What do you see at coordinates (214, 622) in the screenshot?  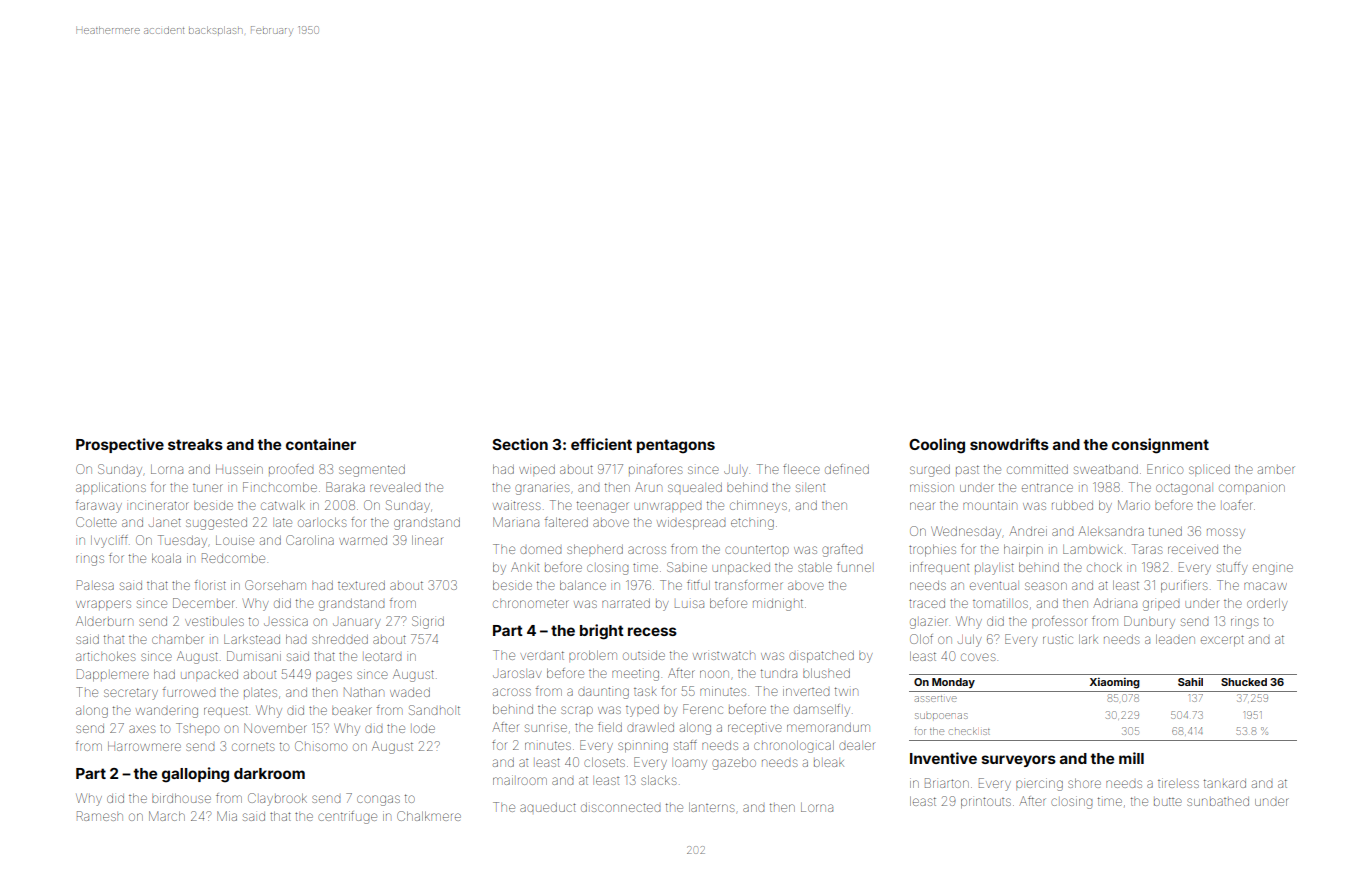 I see `vestibules` at bounding box center [214, 622].
